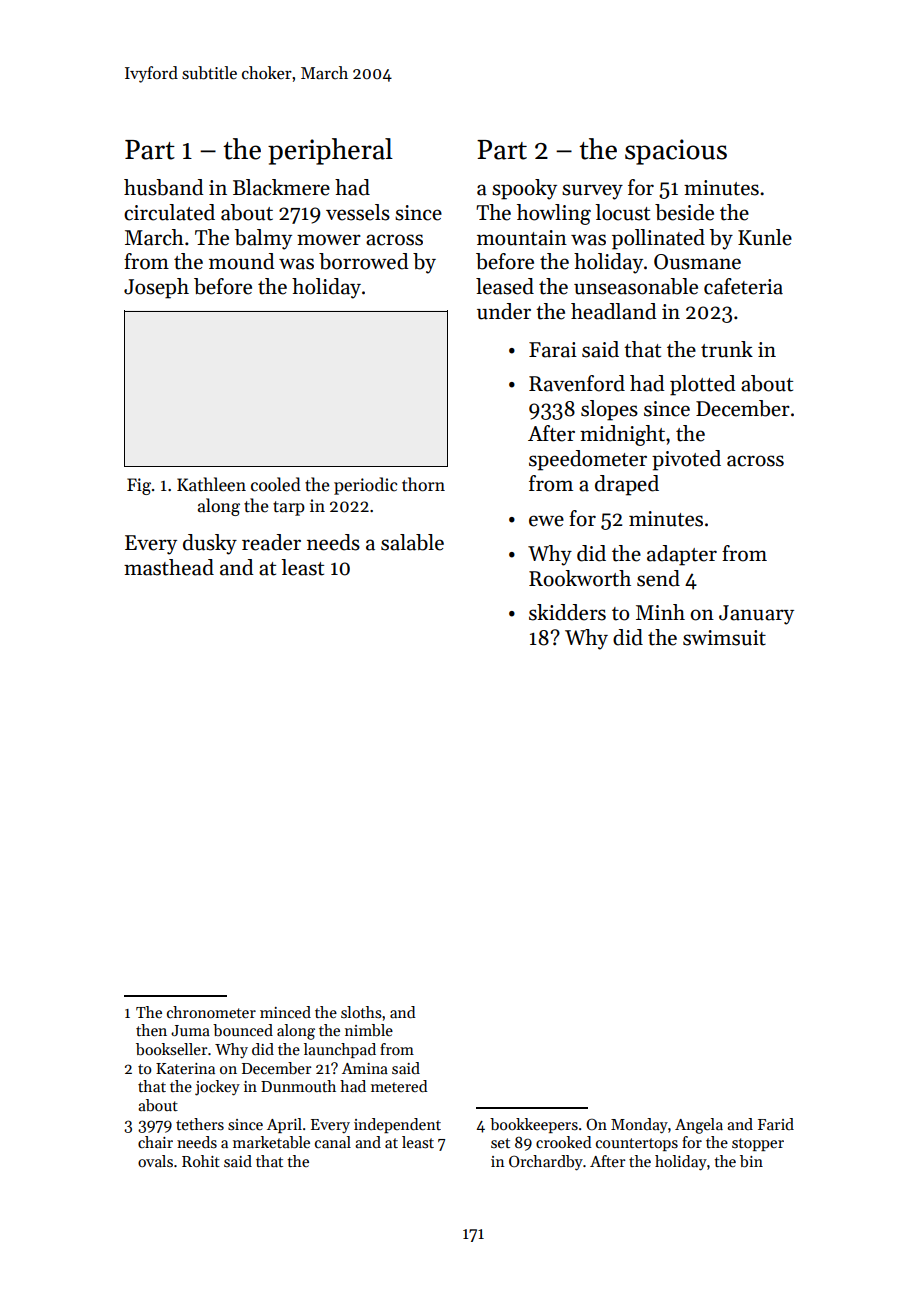 The width and height of the image is (924, 1311). Describe the element at coordinates (333, 1142) in the image. I see `canal` at that location.
